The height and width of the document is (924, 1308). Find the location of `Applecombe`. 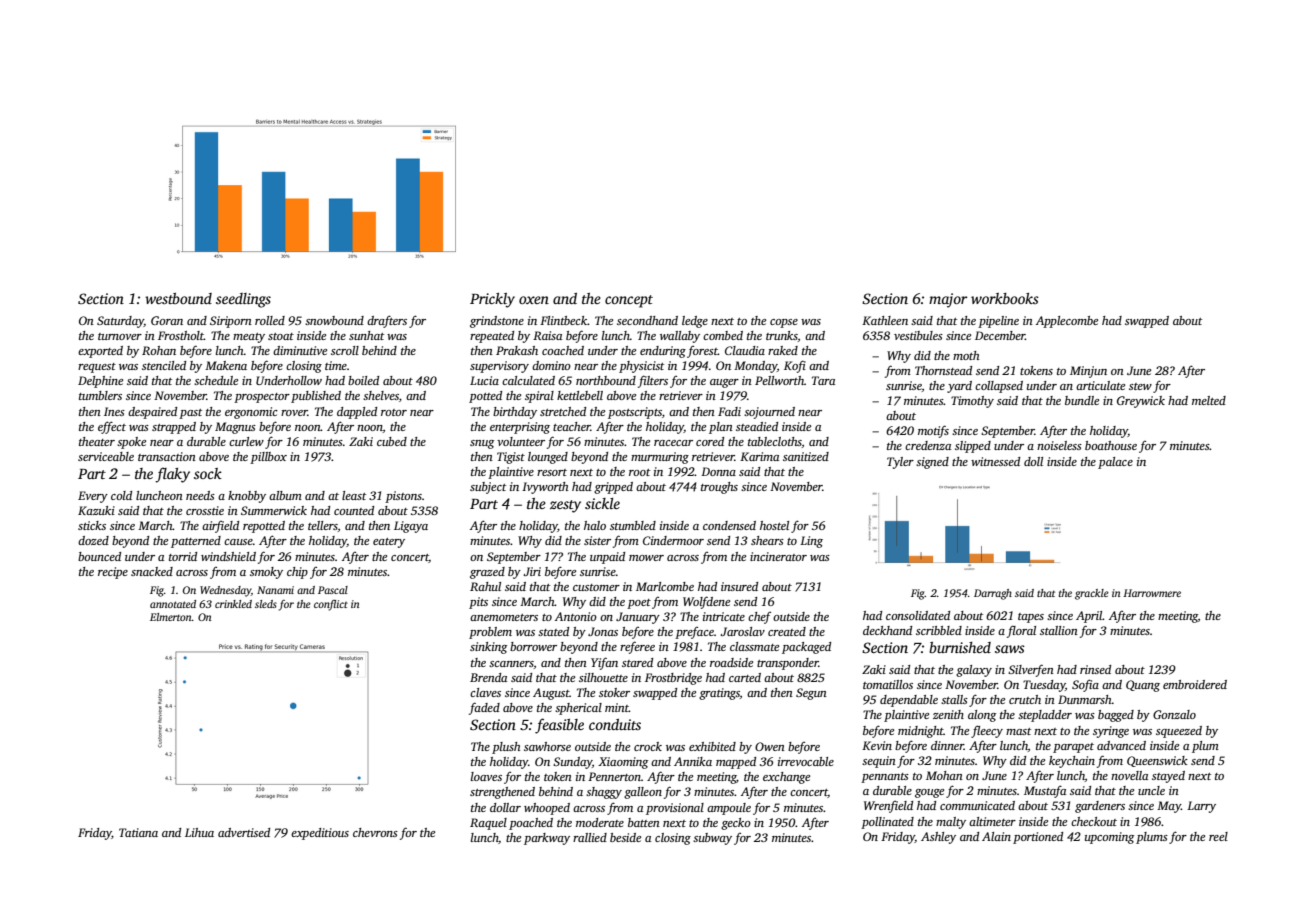

Applecombe is located at coordinates (1067, 322).
